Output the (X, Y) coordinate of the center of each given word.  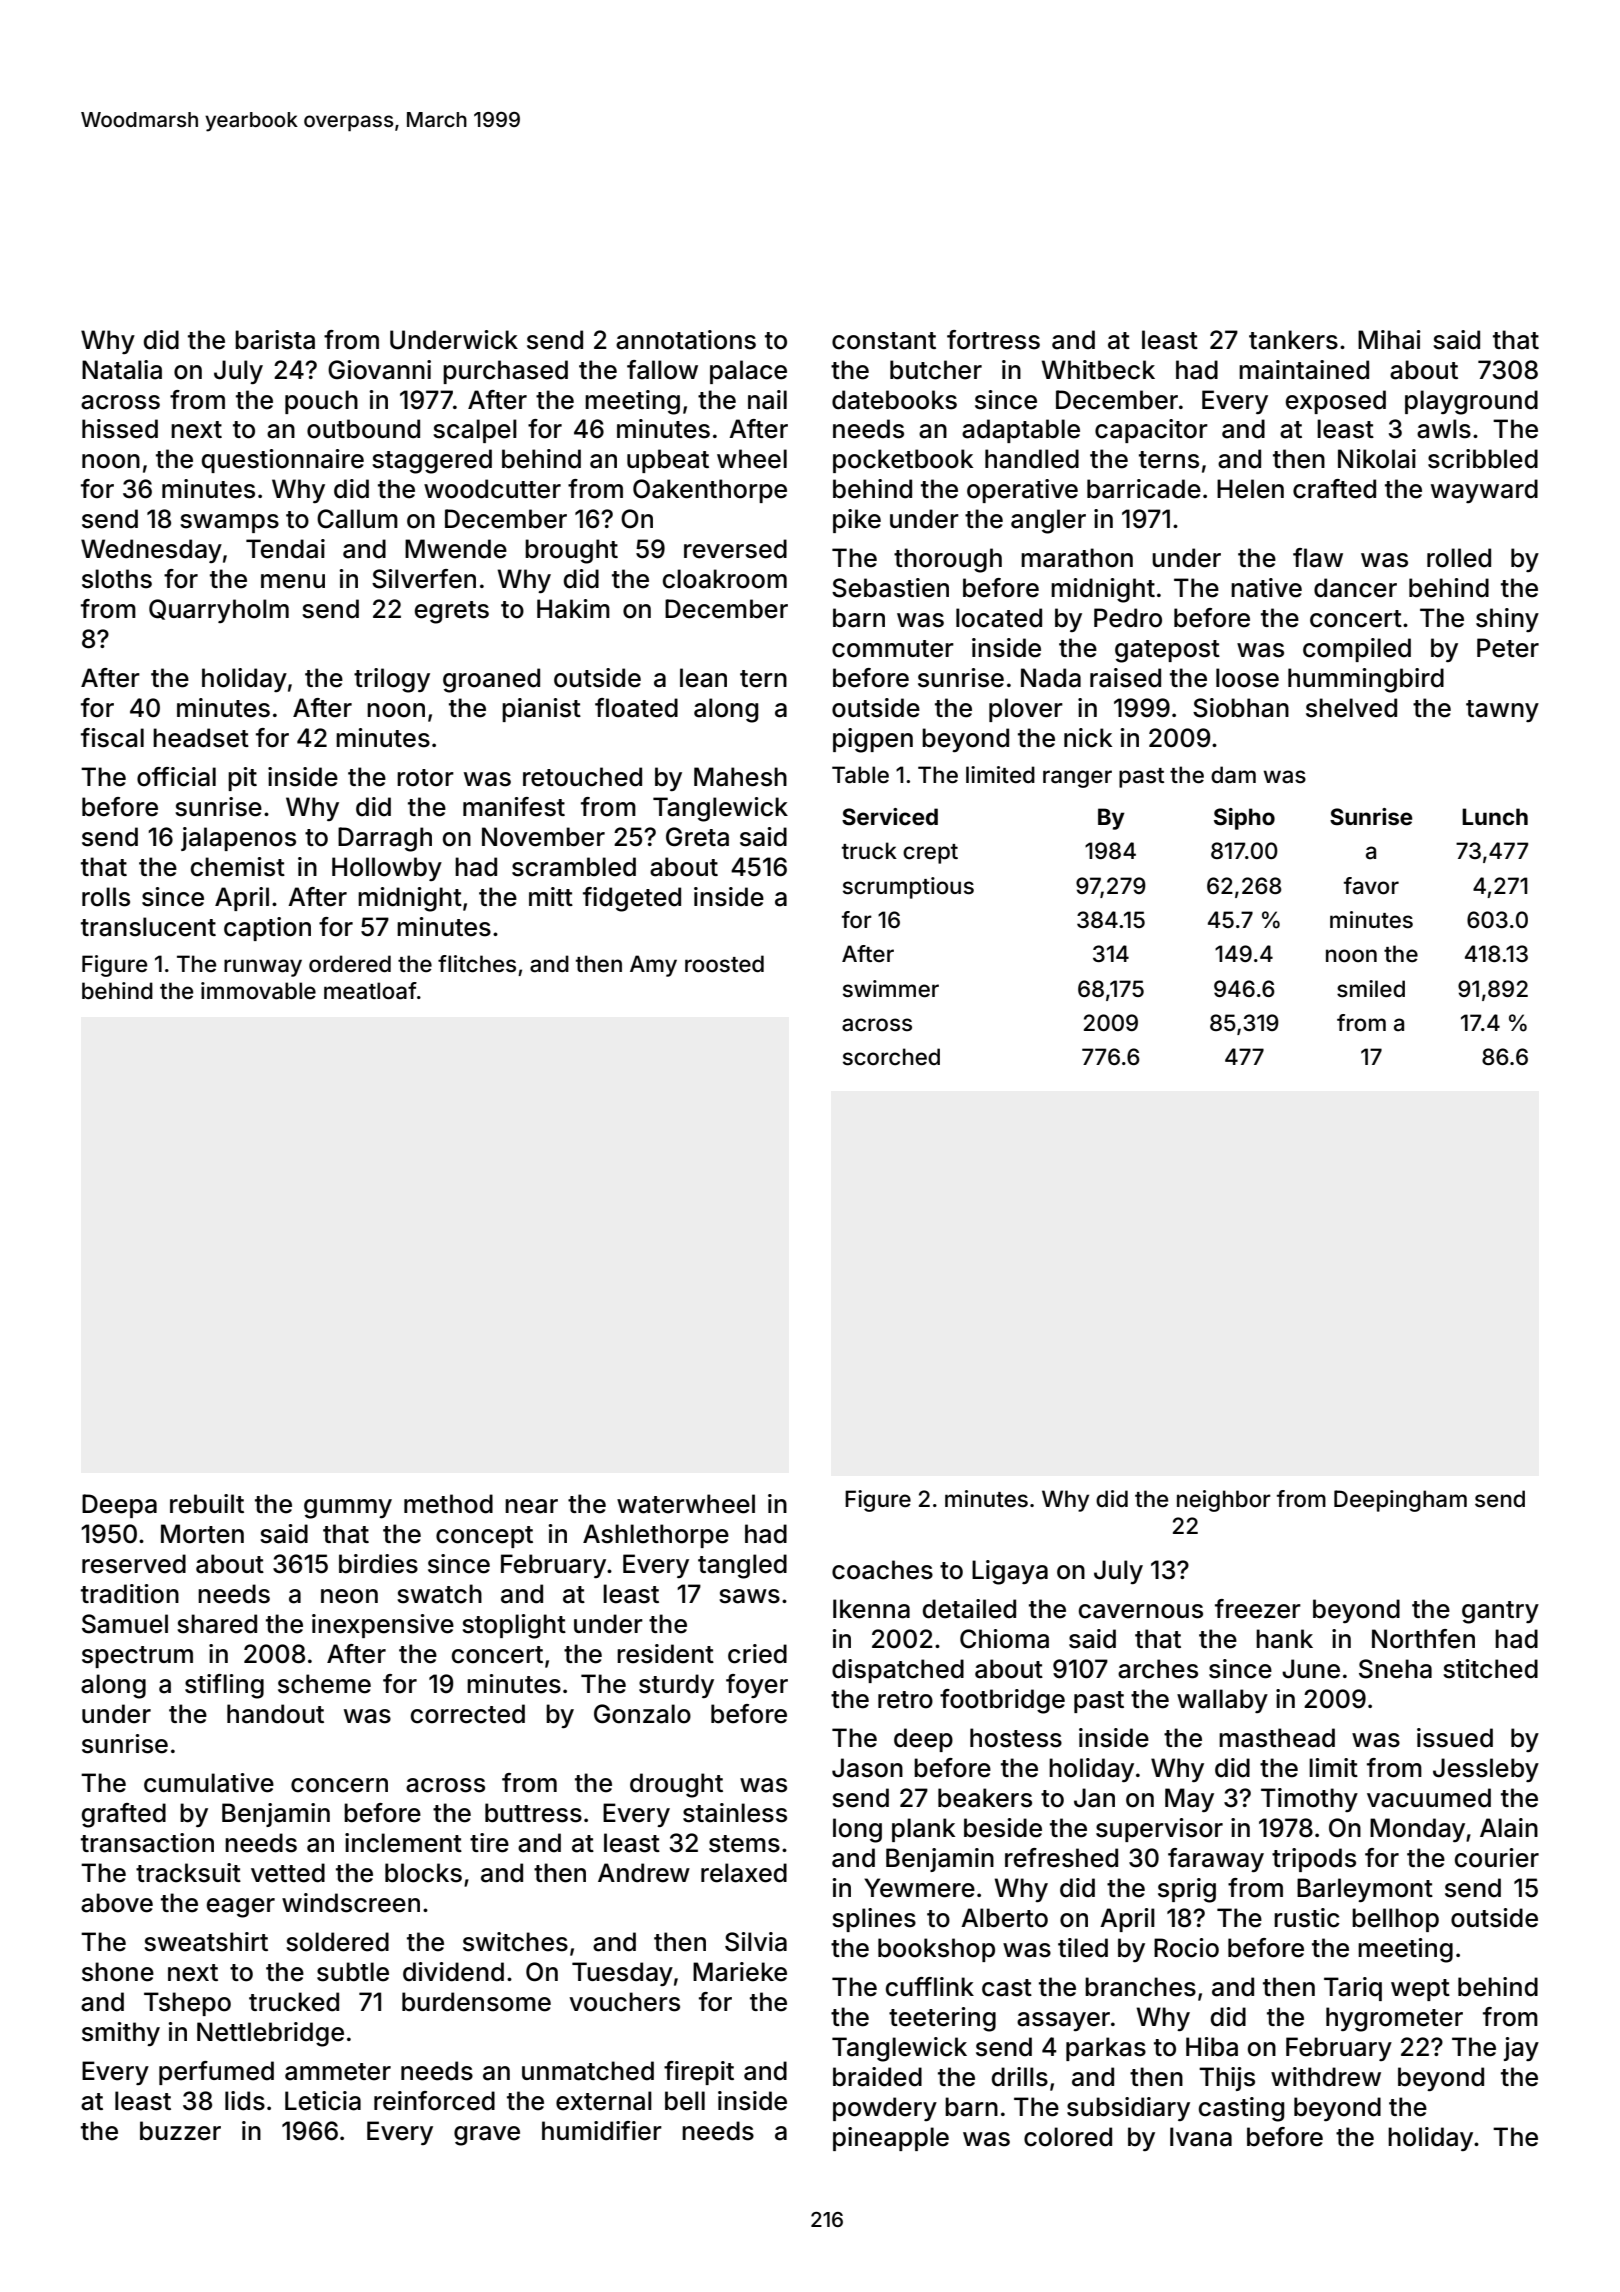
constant (884, 341)
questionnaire (283, 461)
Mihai (1389, 340)
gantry (1500, 1612)
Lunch (1495, 816)
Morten (202, 1534)
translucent (148, 927)
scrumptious (908, 888)
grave (487, 2136)
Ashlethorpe (656, 1536)
